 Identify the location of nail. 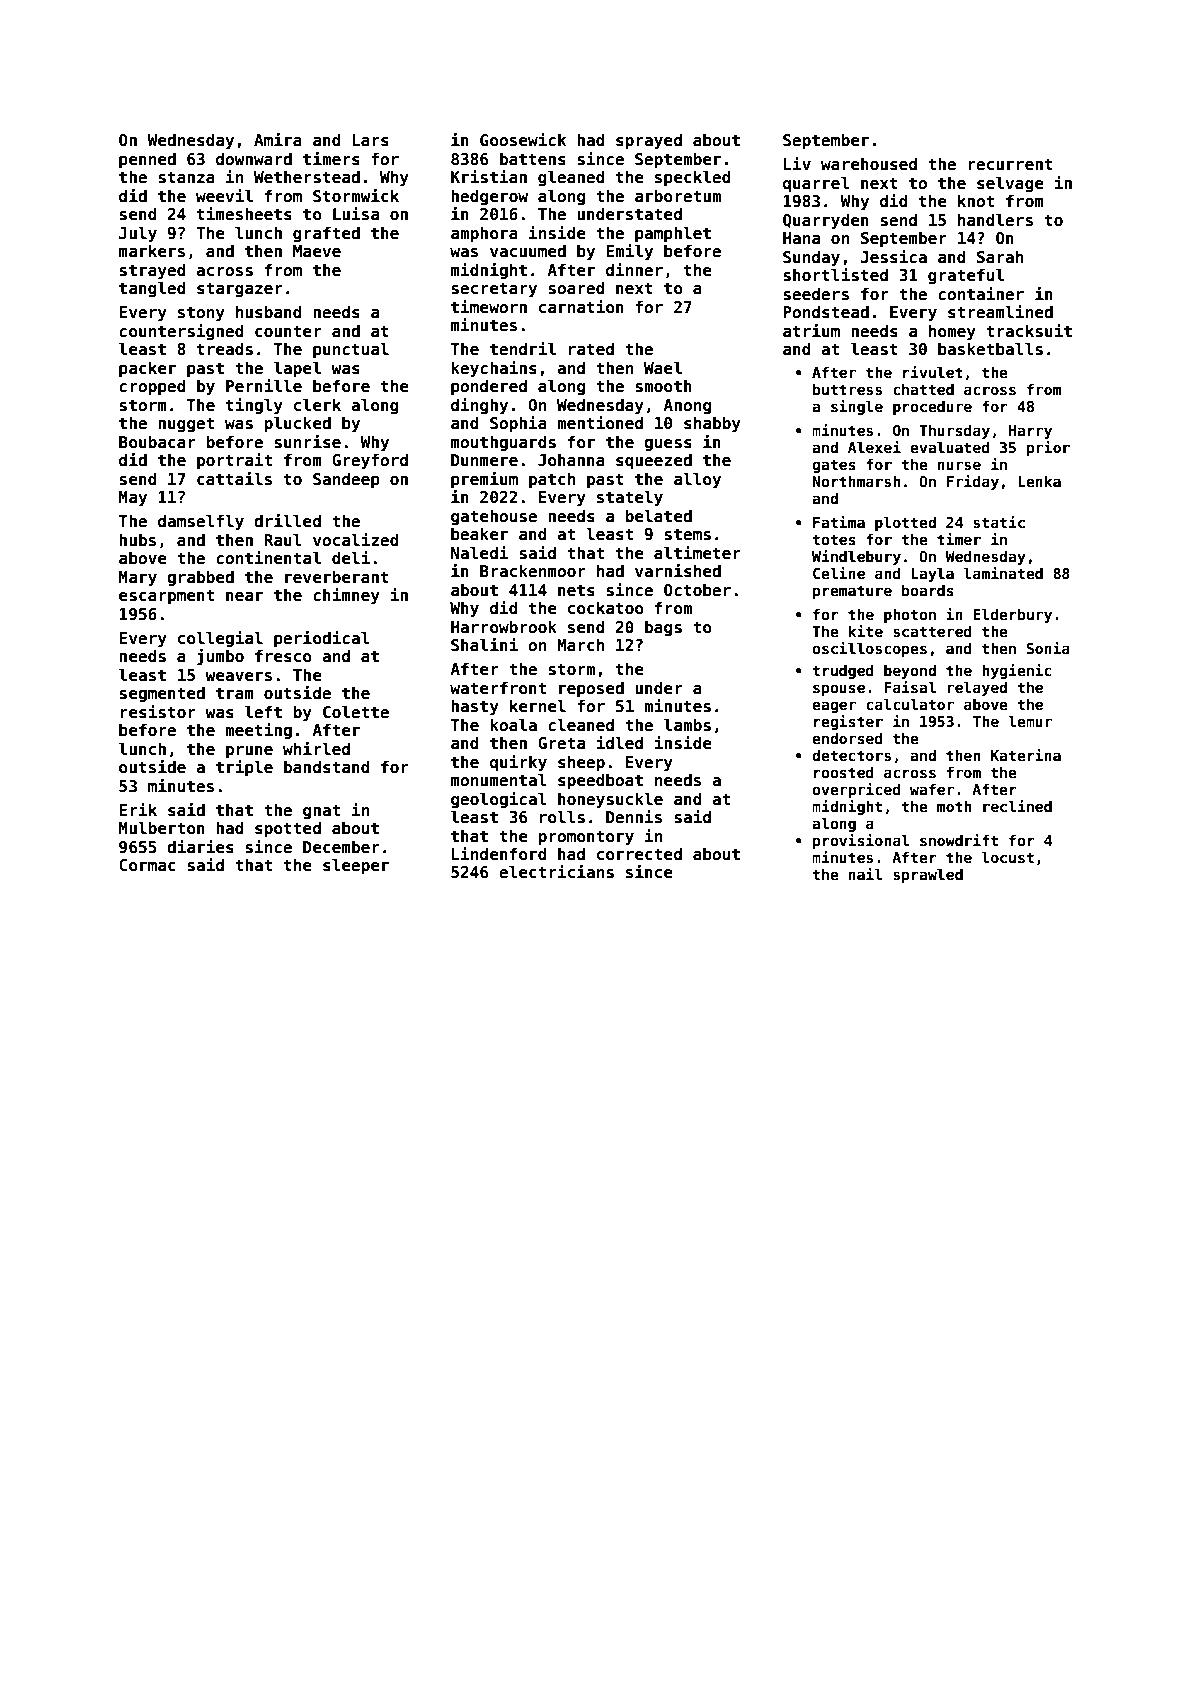
(866, 874).
